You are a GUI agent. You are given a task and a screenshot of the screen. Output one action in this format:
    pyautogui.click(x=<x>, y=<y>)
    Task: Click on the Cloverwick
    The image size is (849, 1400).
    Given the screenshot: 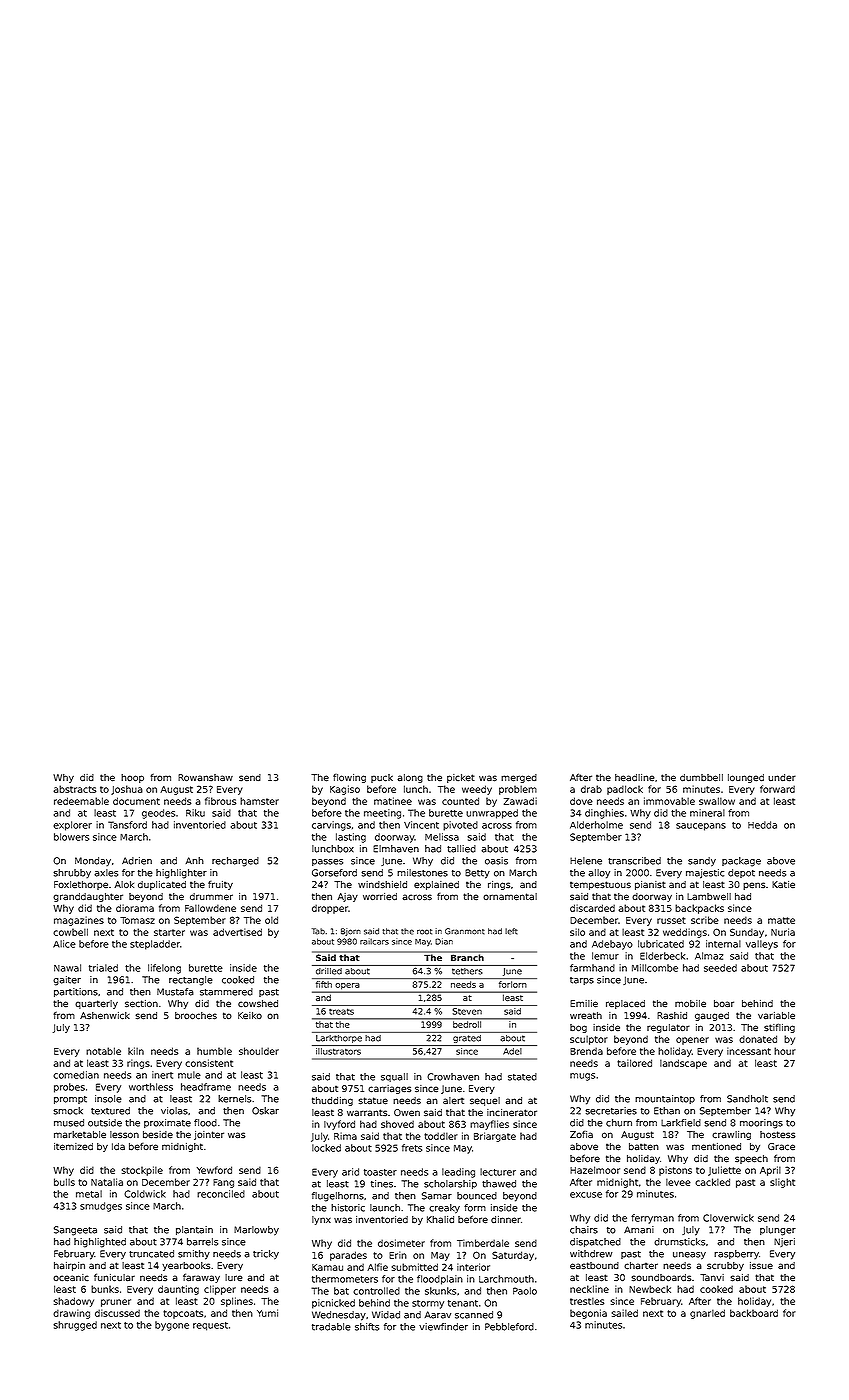 What is the action you would take?
    pyautogui.click(x=728, y=1218)
